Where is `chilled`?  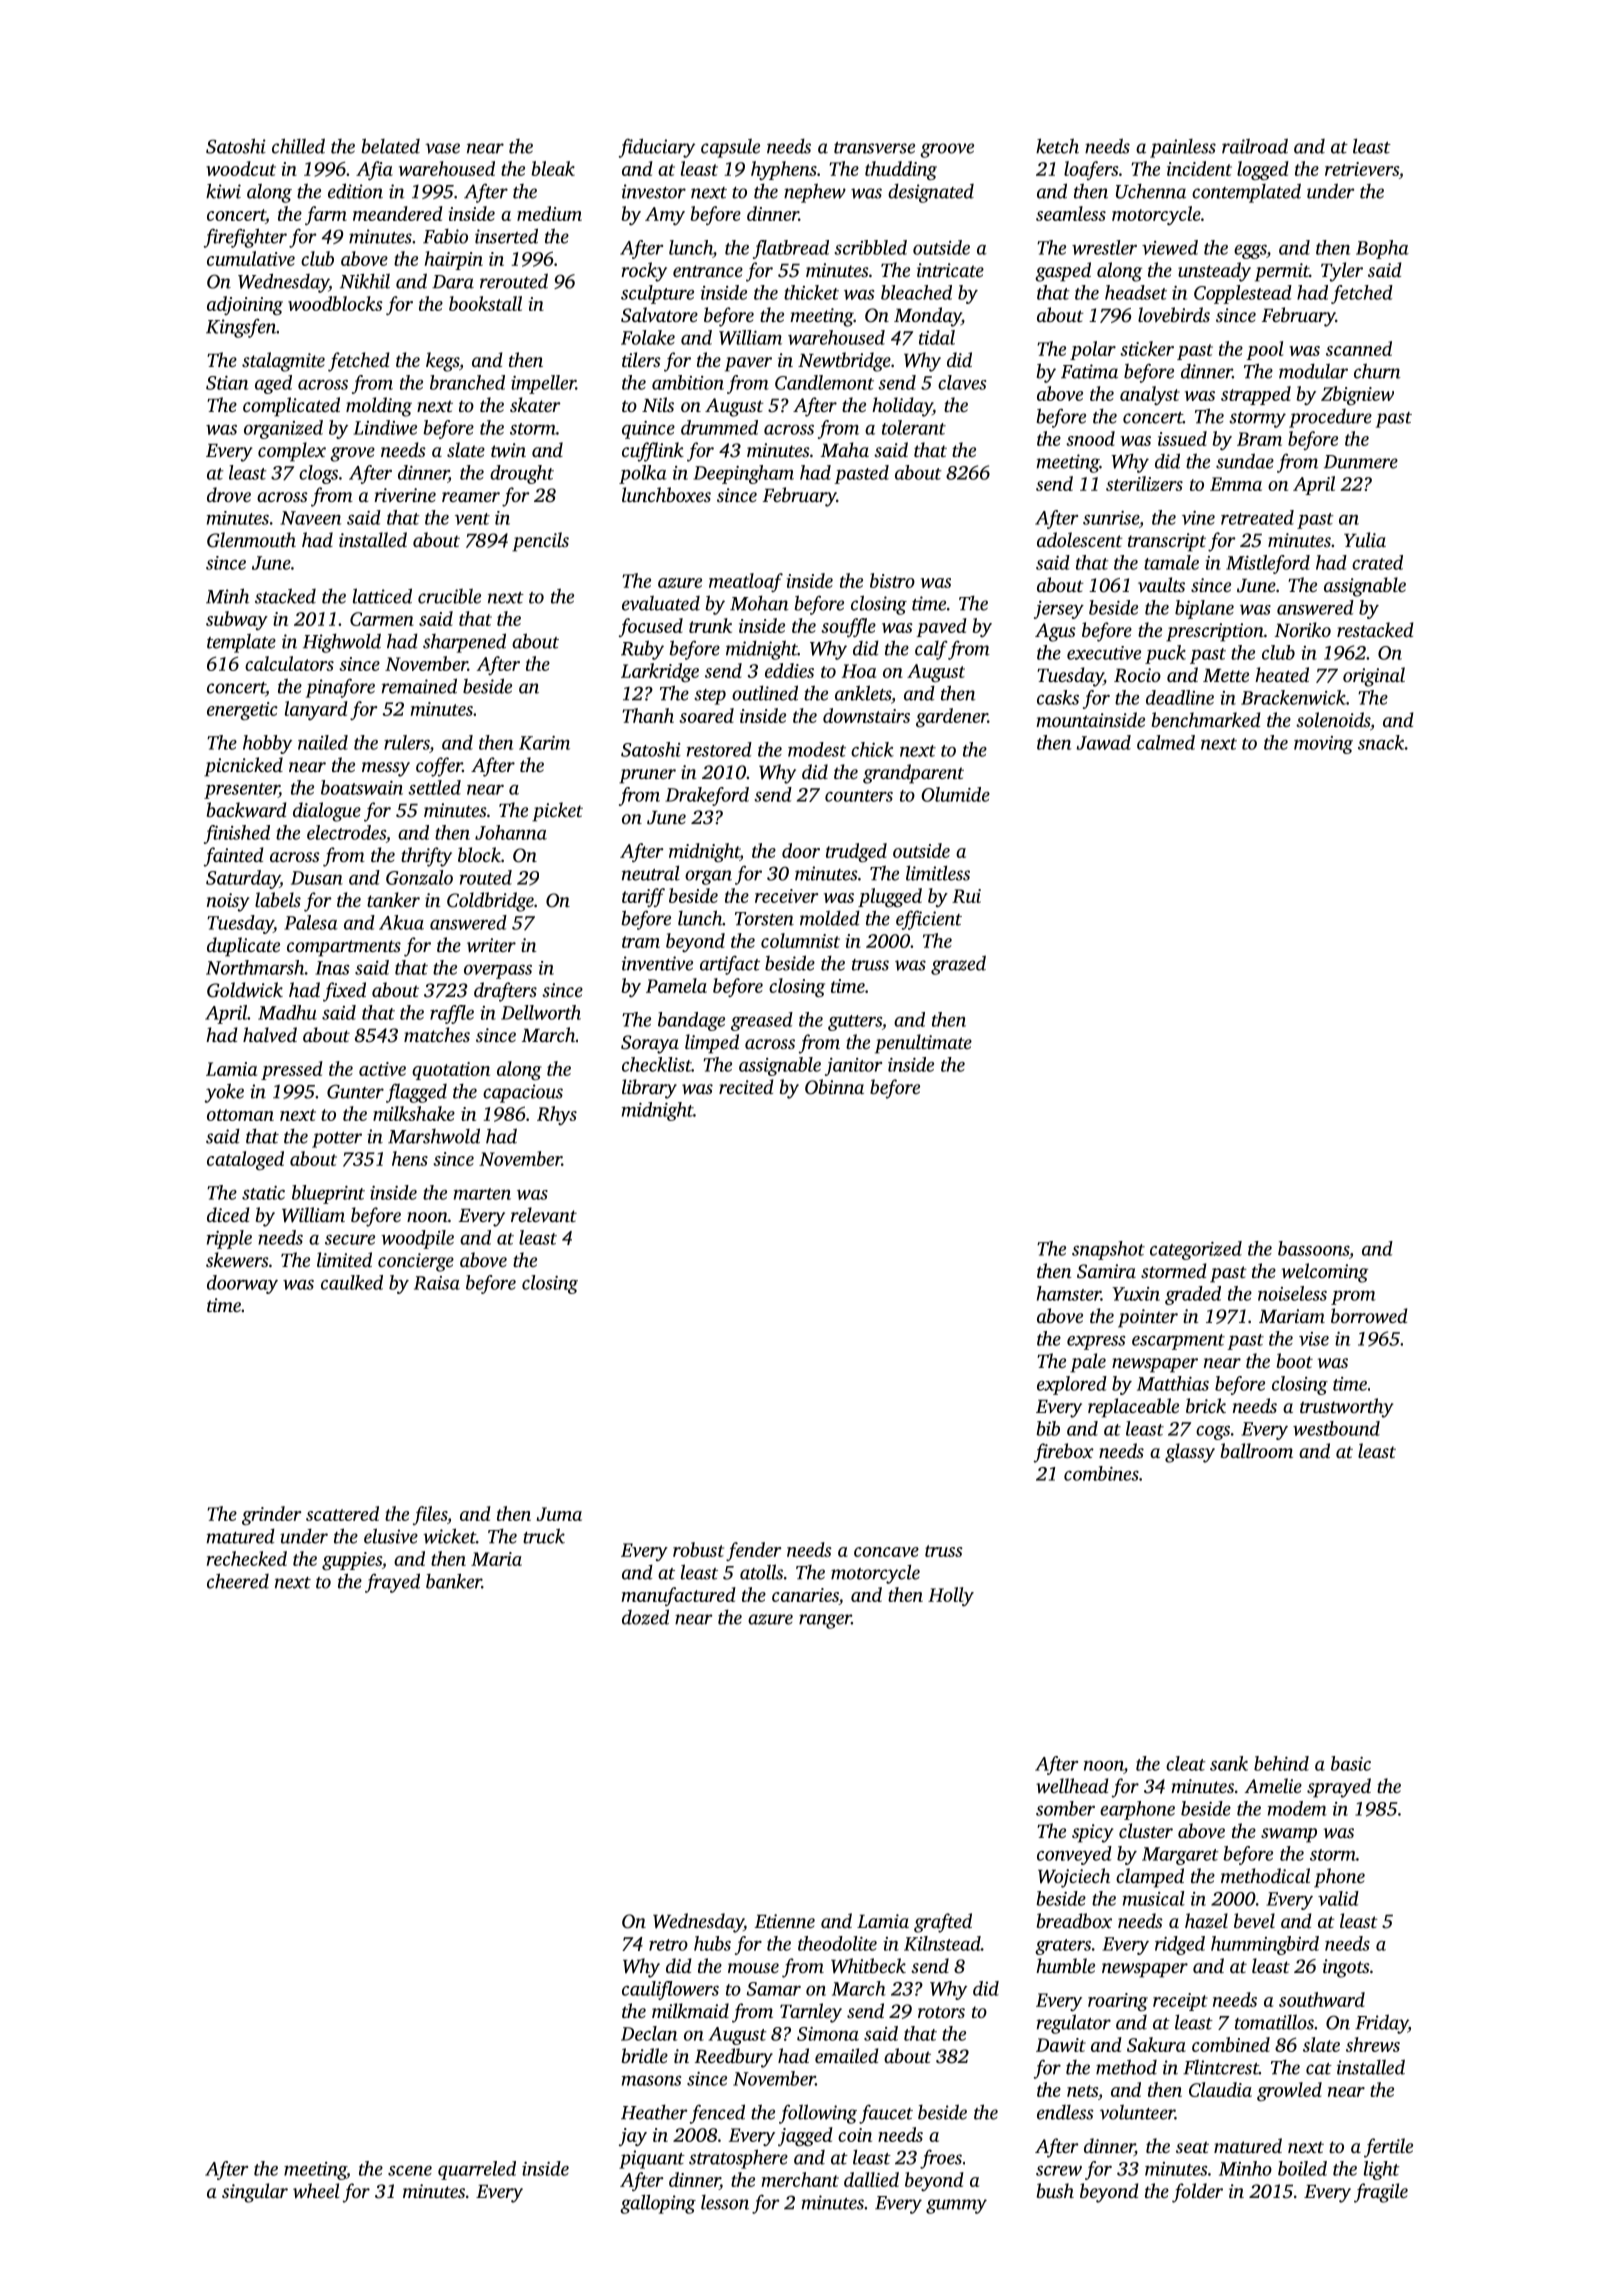 chilled is located at coordinates (298, 146).
